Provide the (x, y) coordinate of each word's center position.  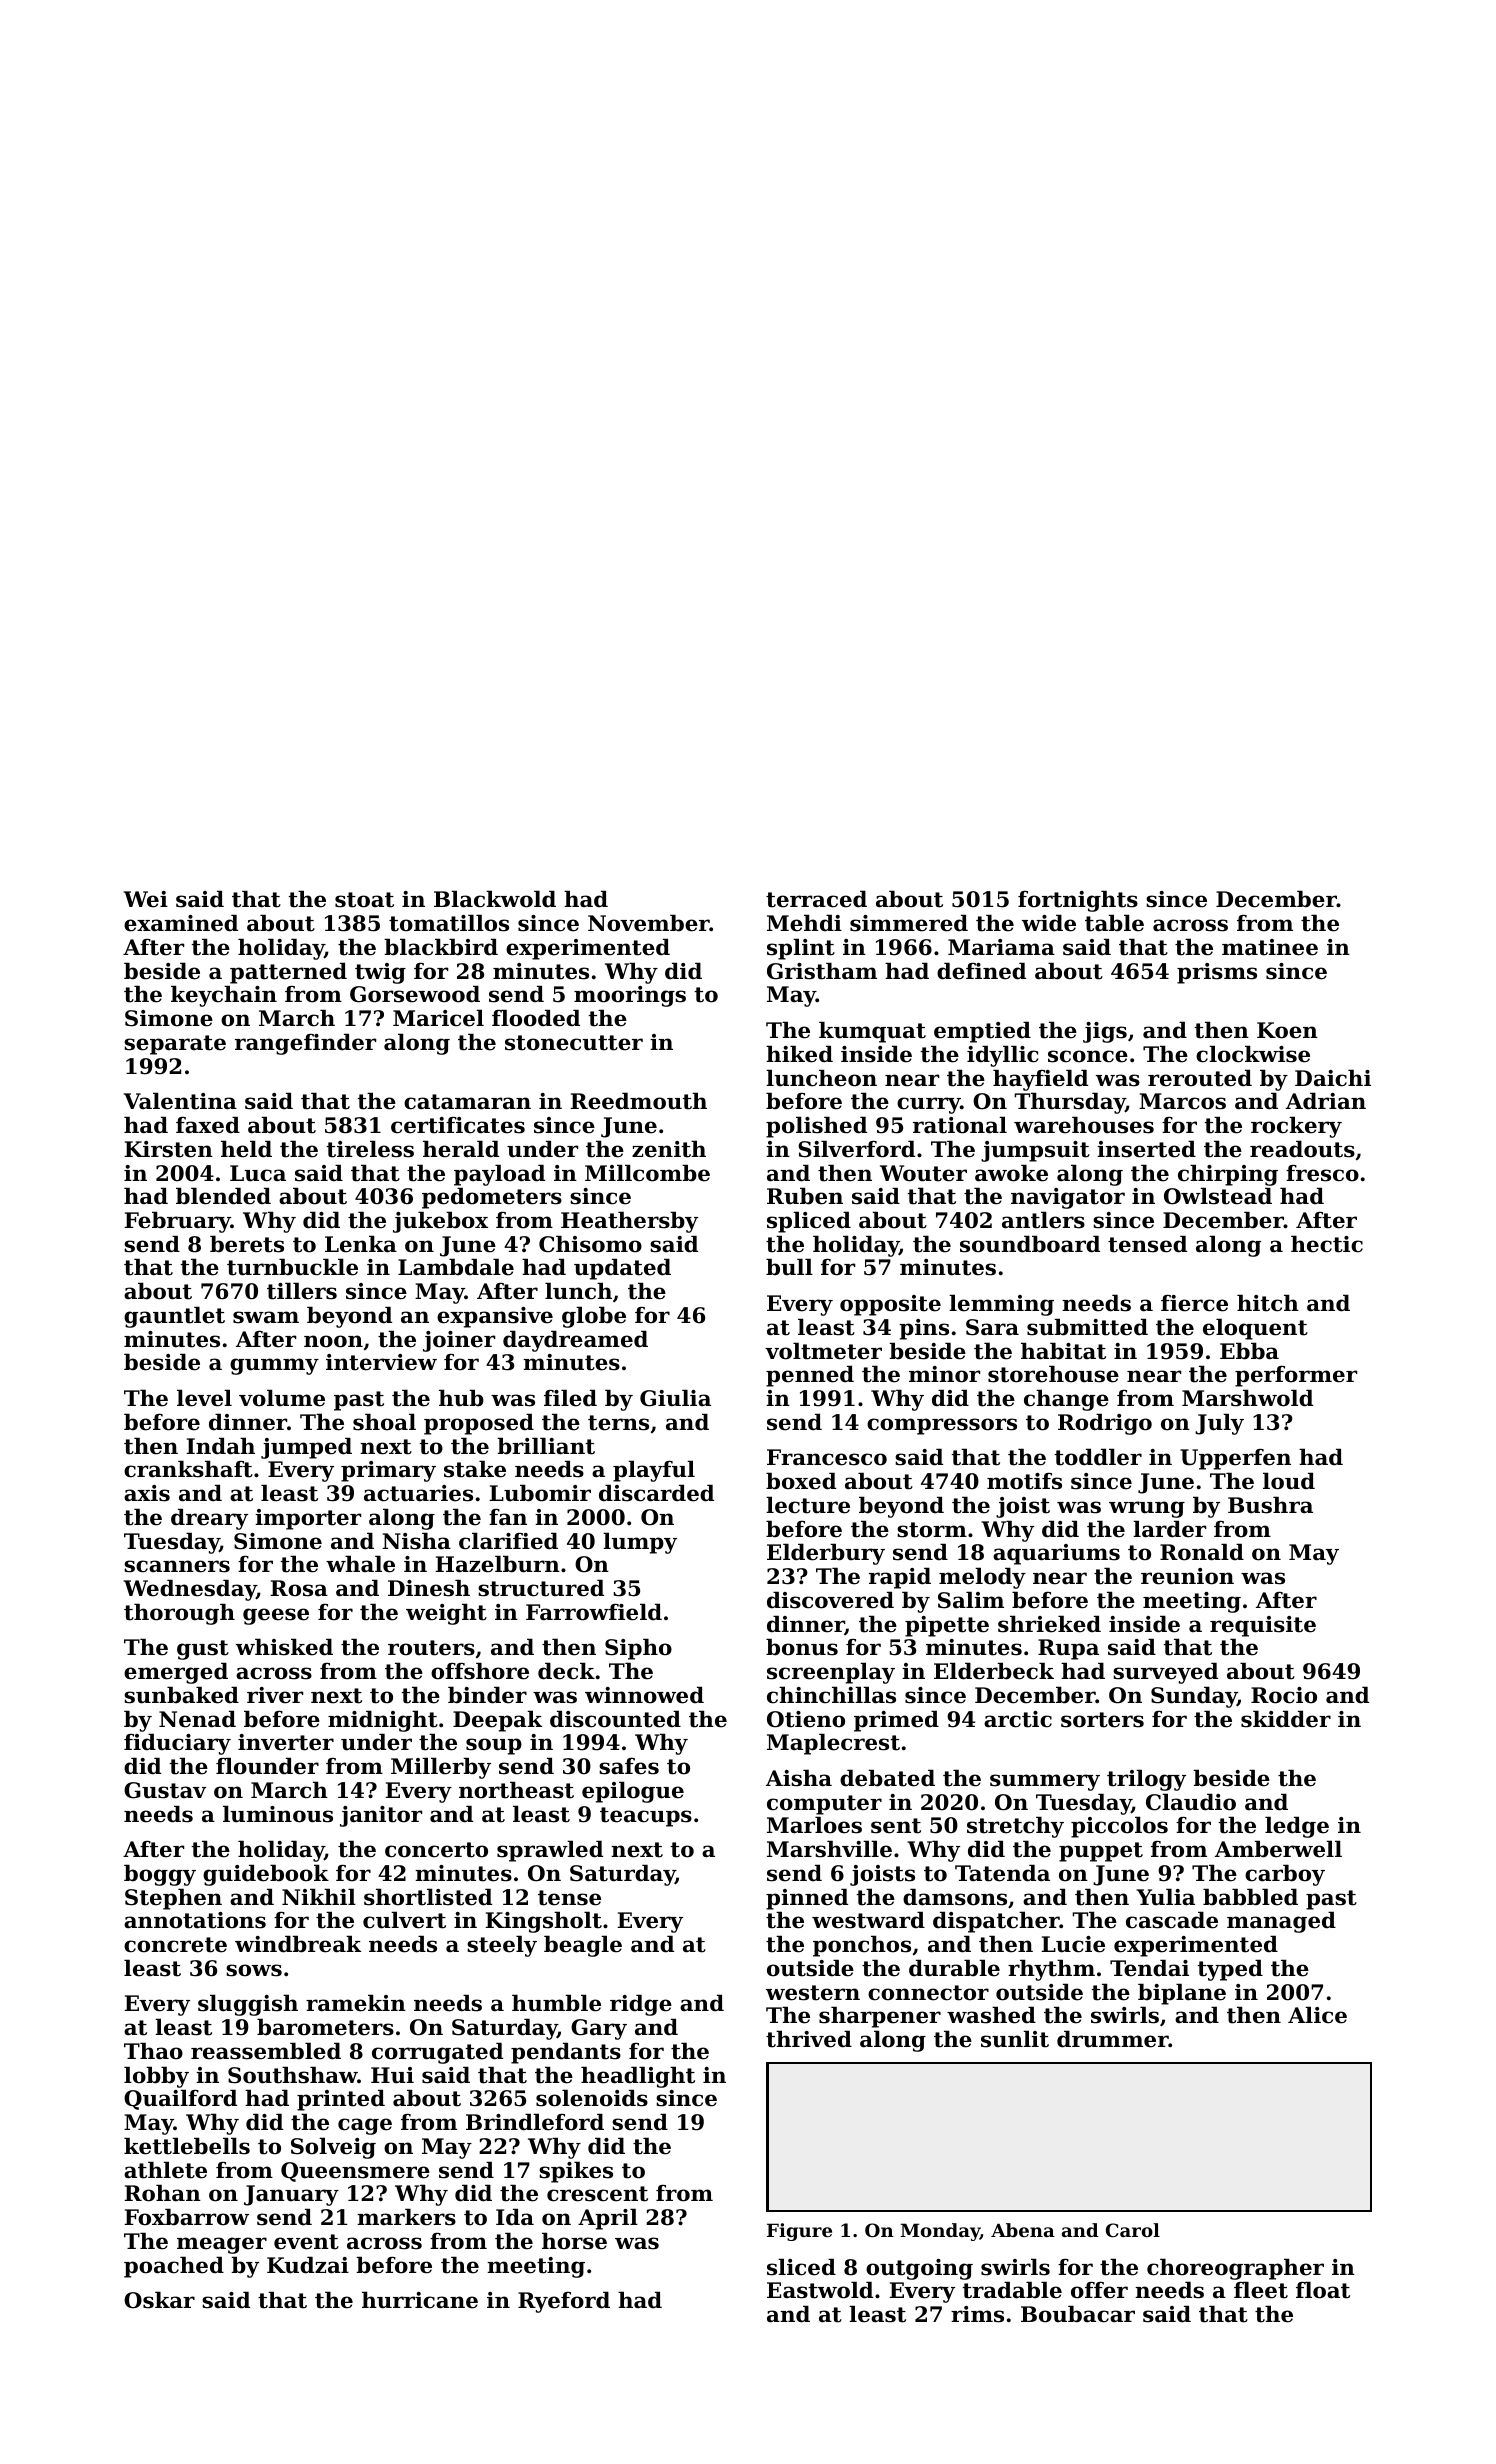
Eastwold (820, 2290)
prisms (1217, 973)
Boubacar (1078, 2314)
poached (174, 2267)
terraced (816, 899)
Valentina (180, 1101)
